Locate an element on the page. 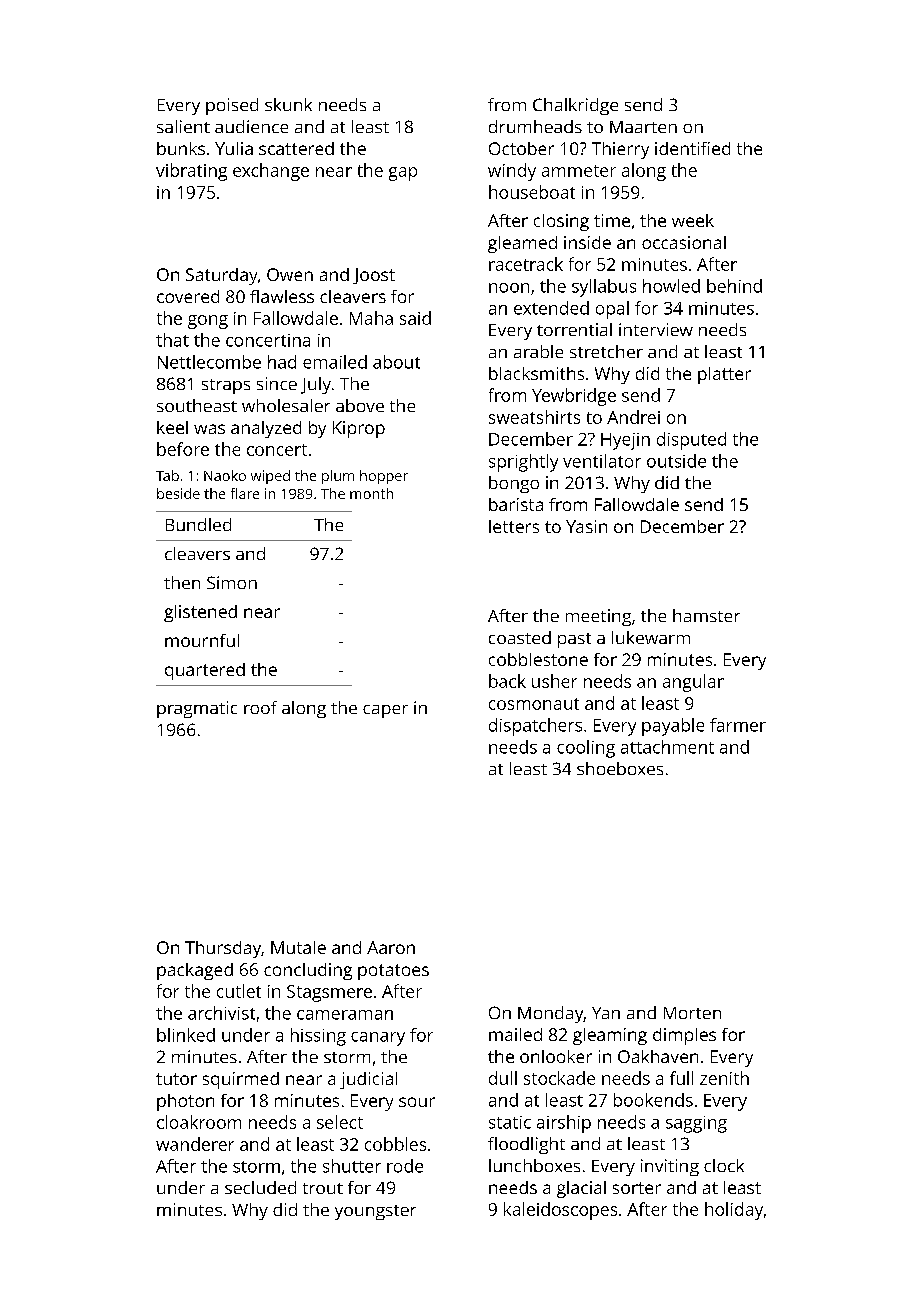  poised is located at coordinates (232, 106).
